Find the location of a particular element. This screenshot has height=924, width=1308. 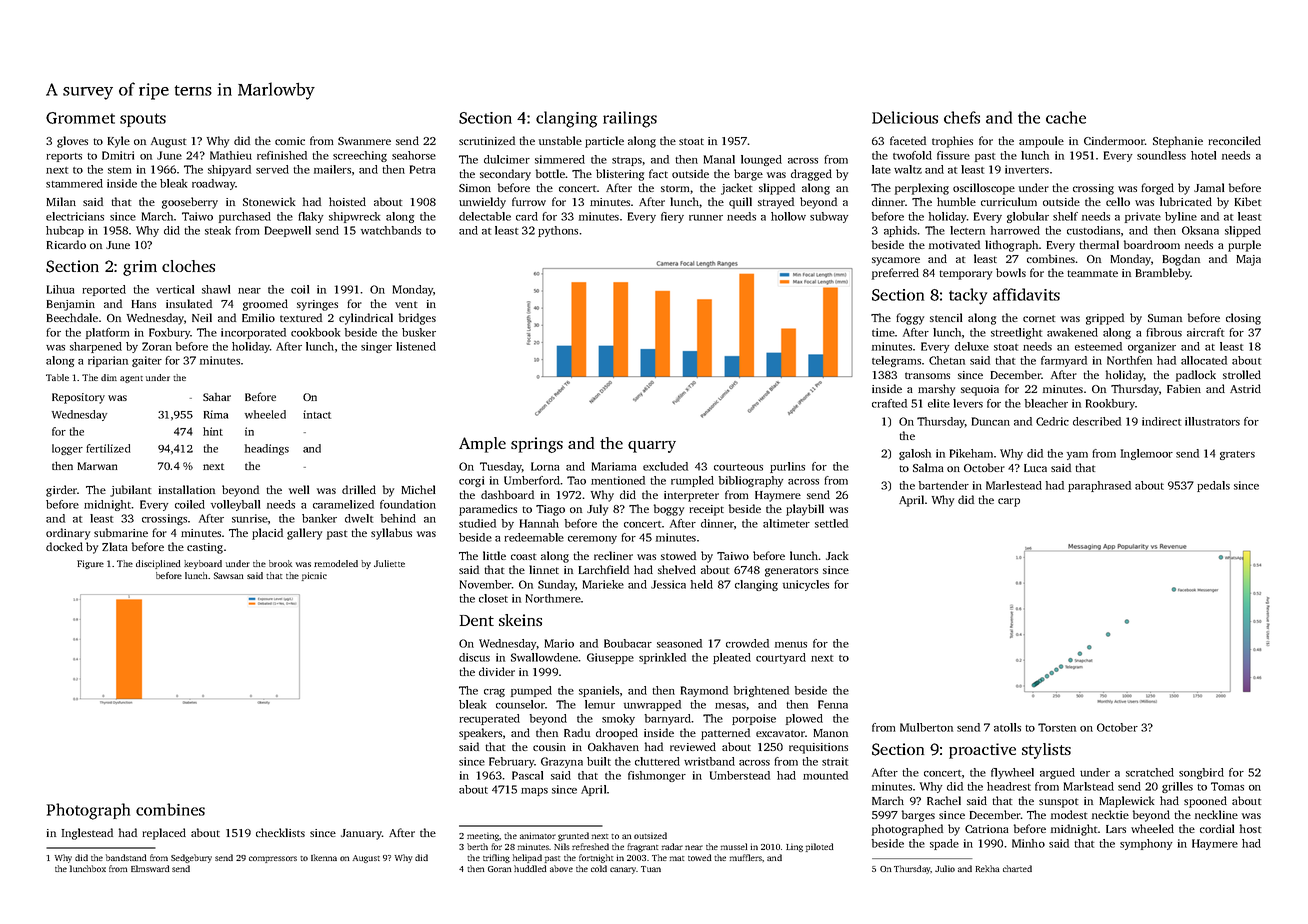

perplexing is located at coordinates (922, 189).
